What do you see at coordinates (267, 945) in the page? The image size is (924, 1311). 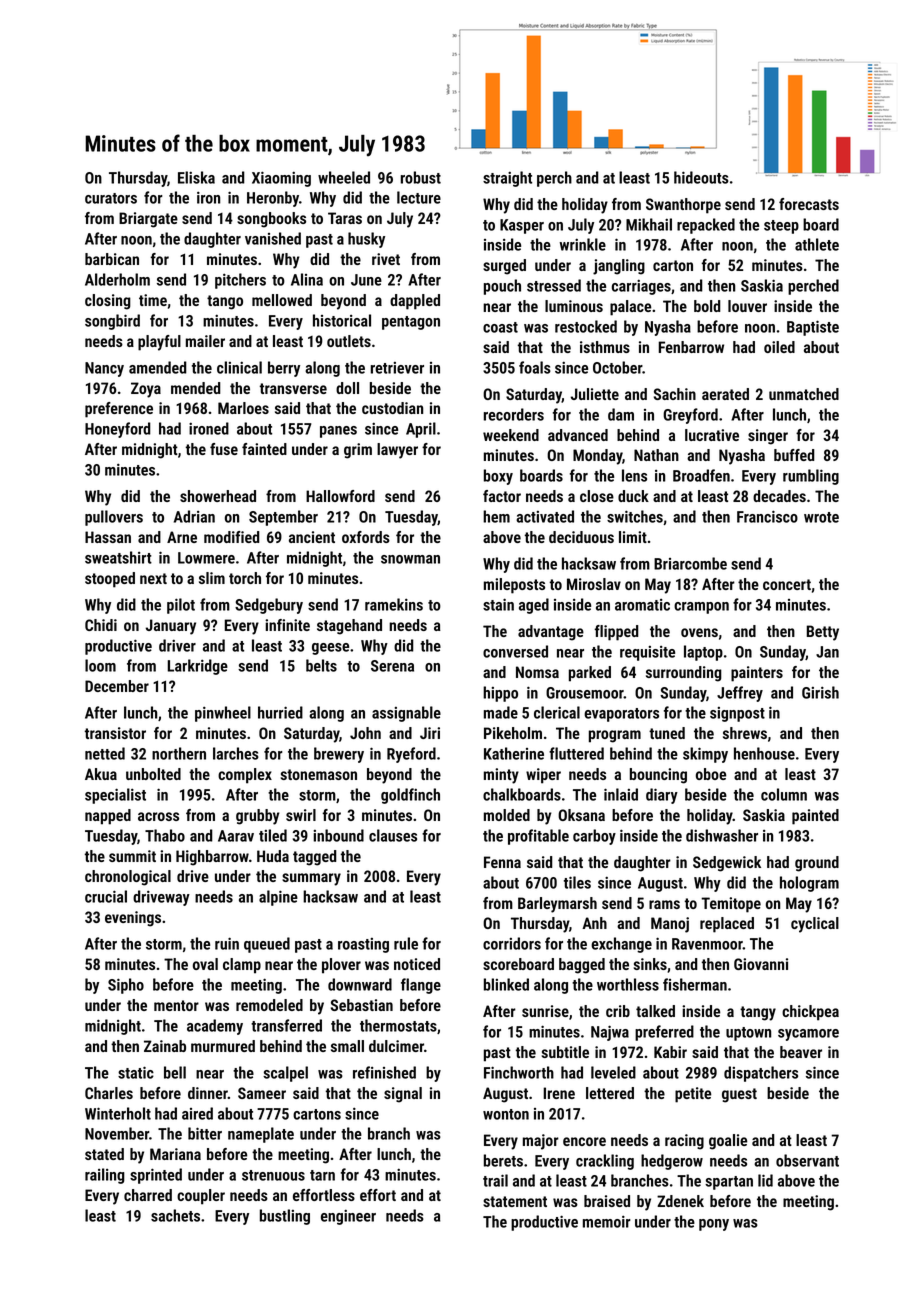 I see `queued` at bounding box center [267, 945].
